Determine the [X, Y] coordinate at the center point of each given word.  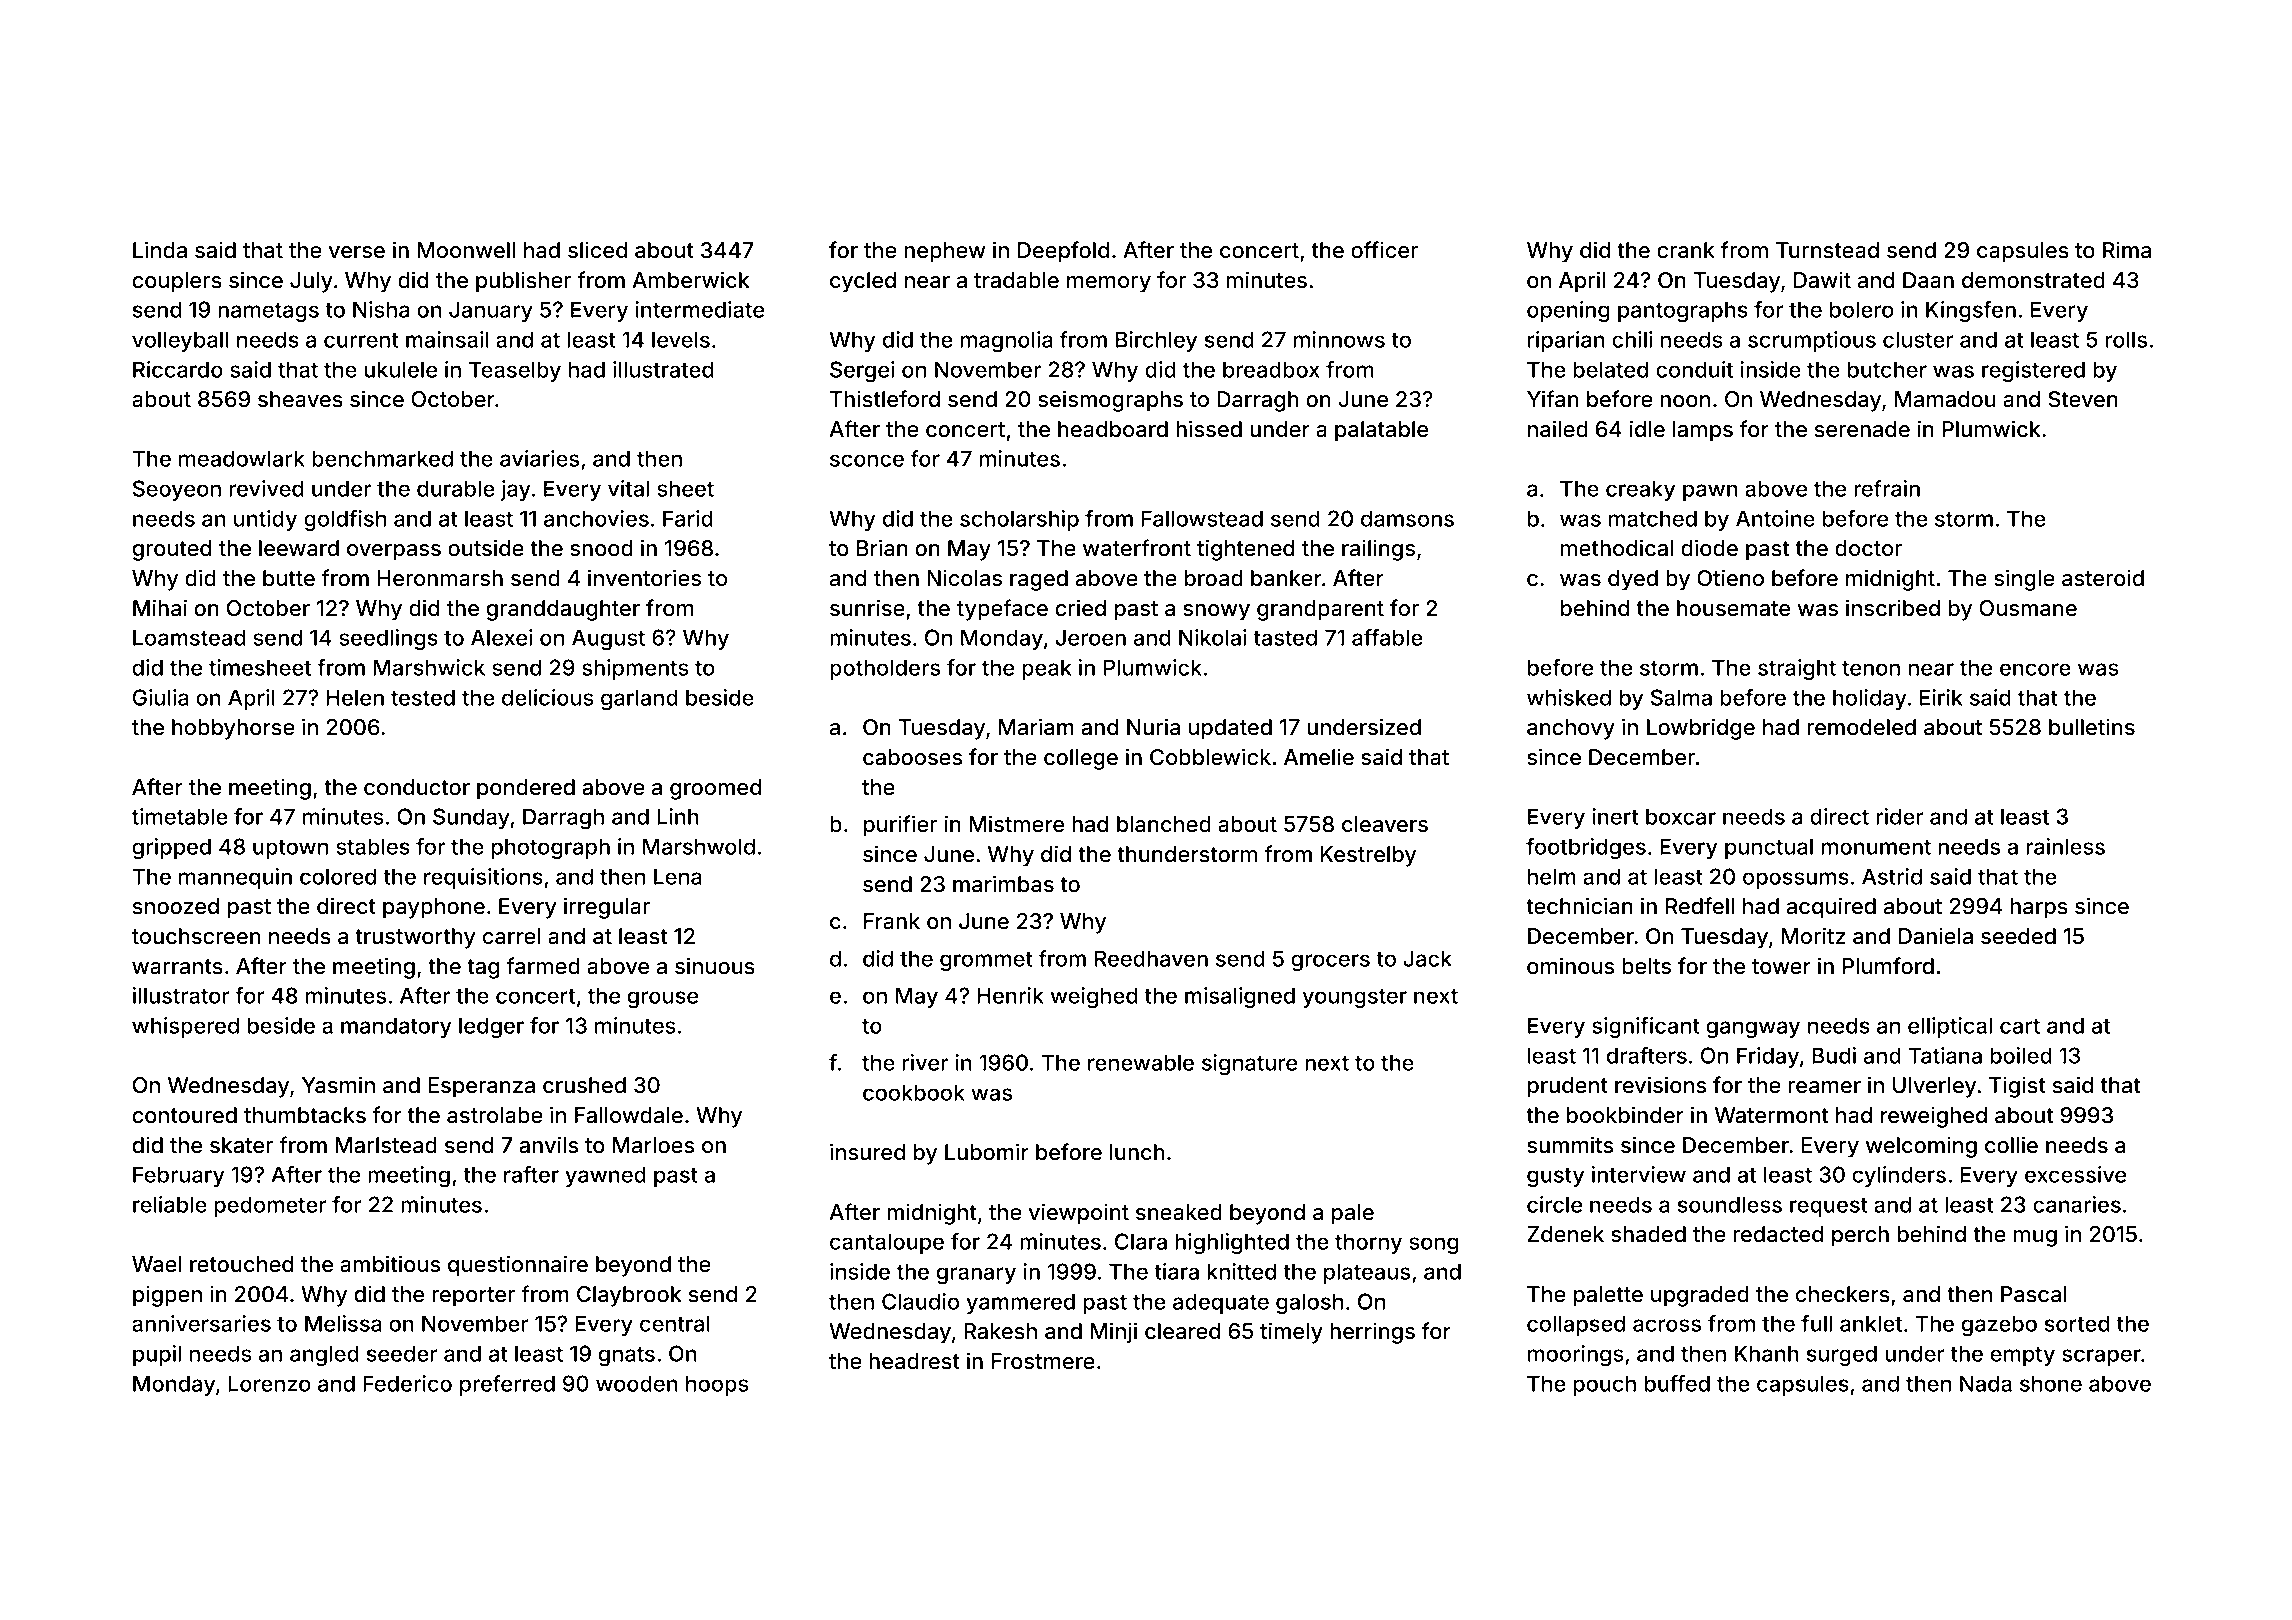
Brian [882, 548]
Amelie [1319, 757]
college [1081, 759]
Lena [678, 876]
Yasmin [338, 1085]
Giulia [161, 697]
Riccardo [178, 369]
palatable [1381, 431]
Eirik [1941, 697]
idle [1647, 429]
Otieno [1730, 578]
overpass [394, 552]
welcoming [1921, 1147]
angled [324, 1355]
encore [2035, 669]
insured [867, 1152]
